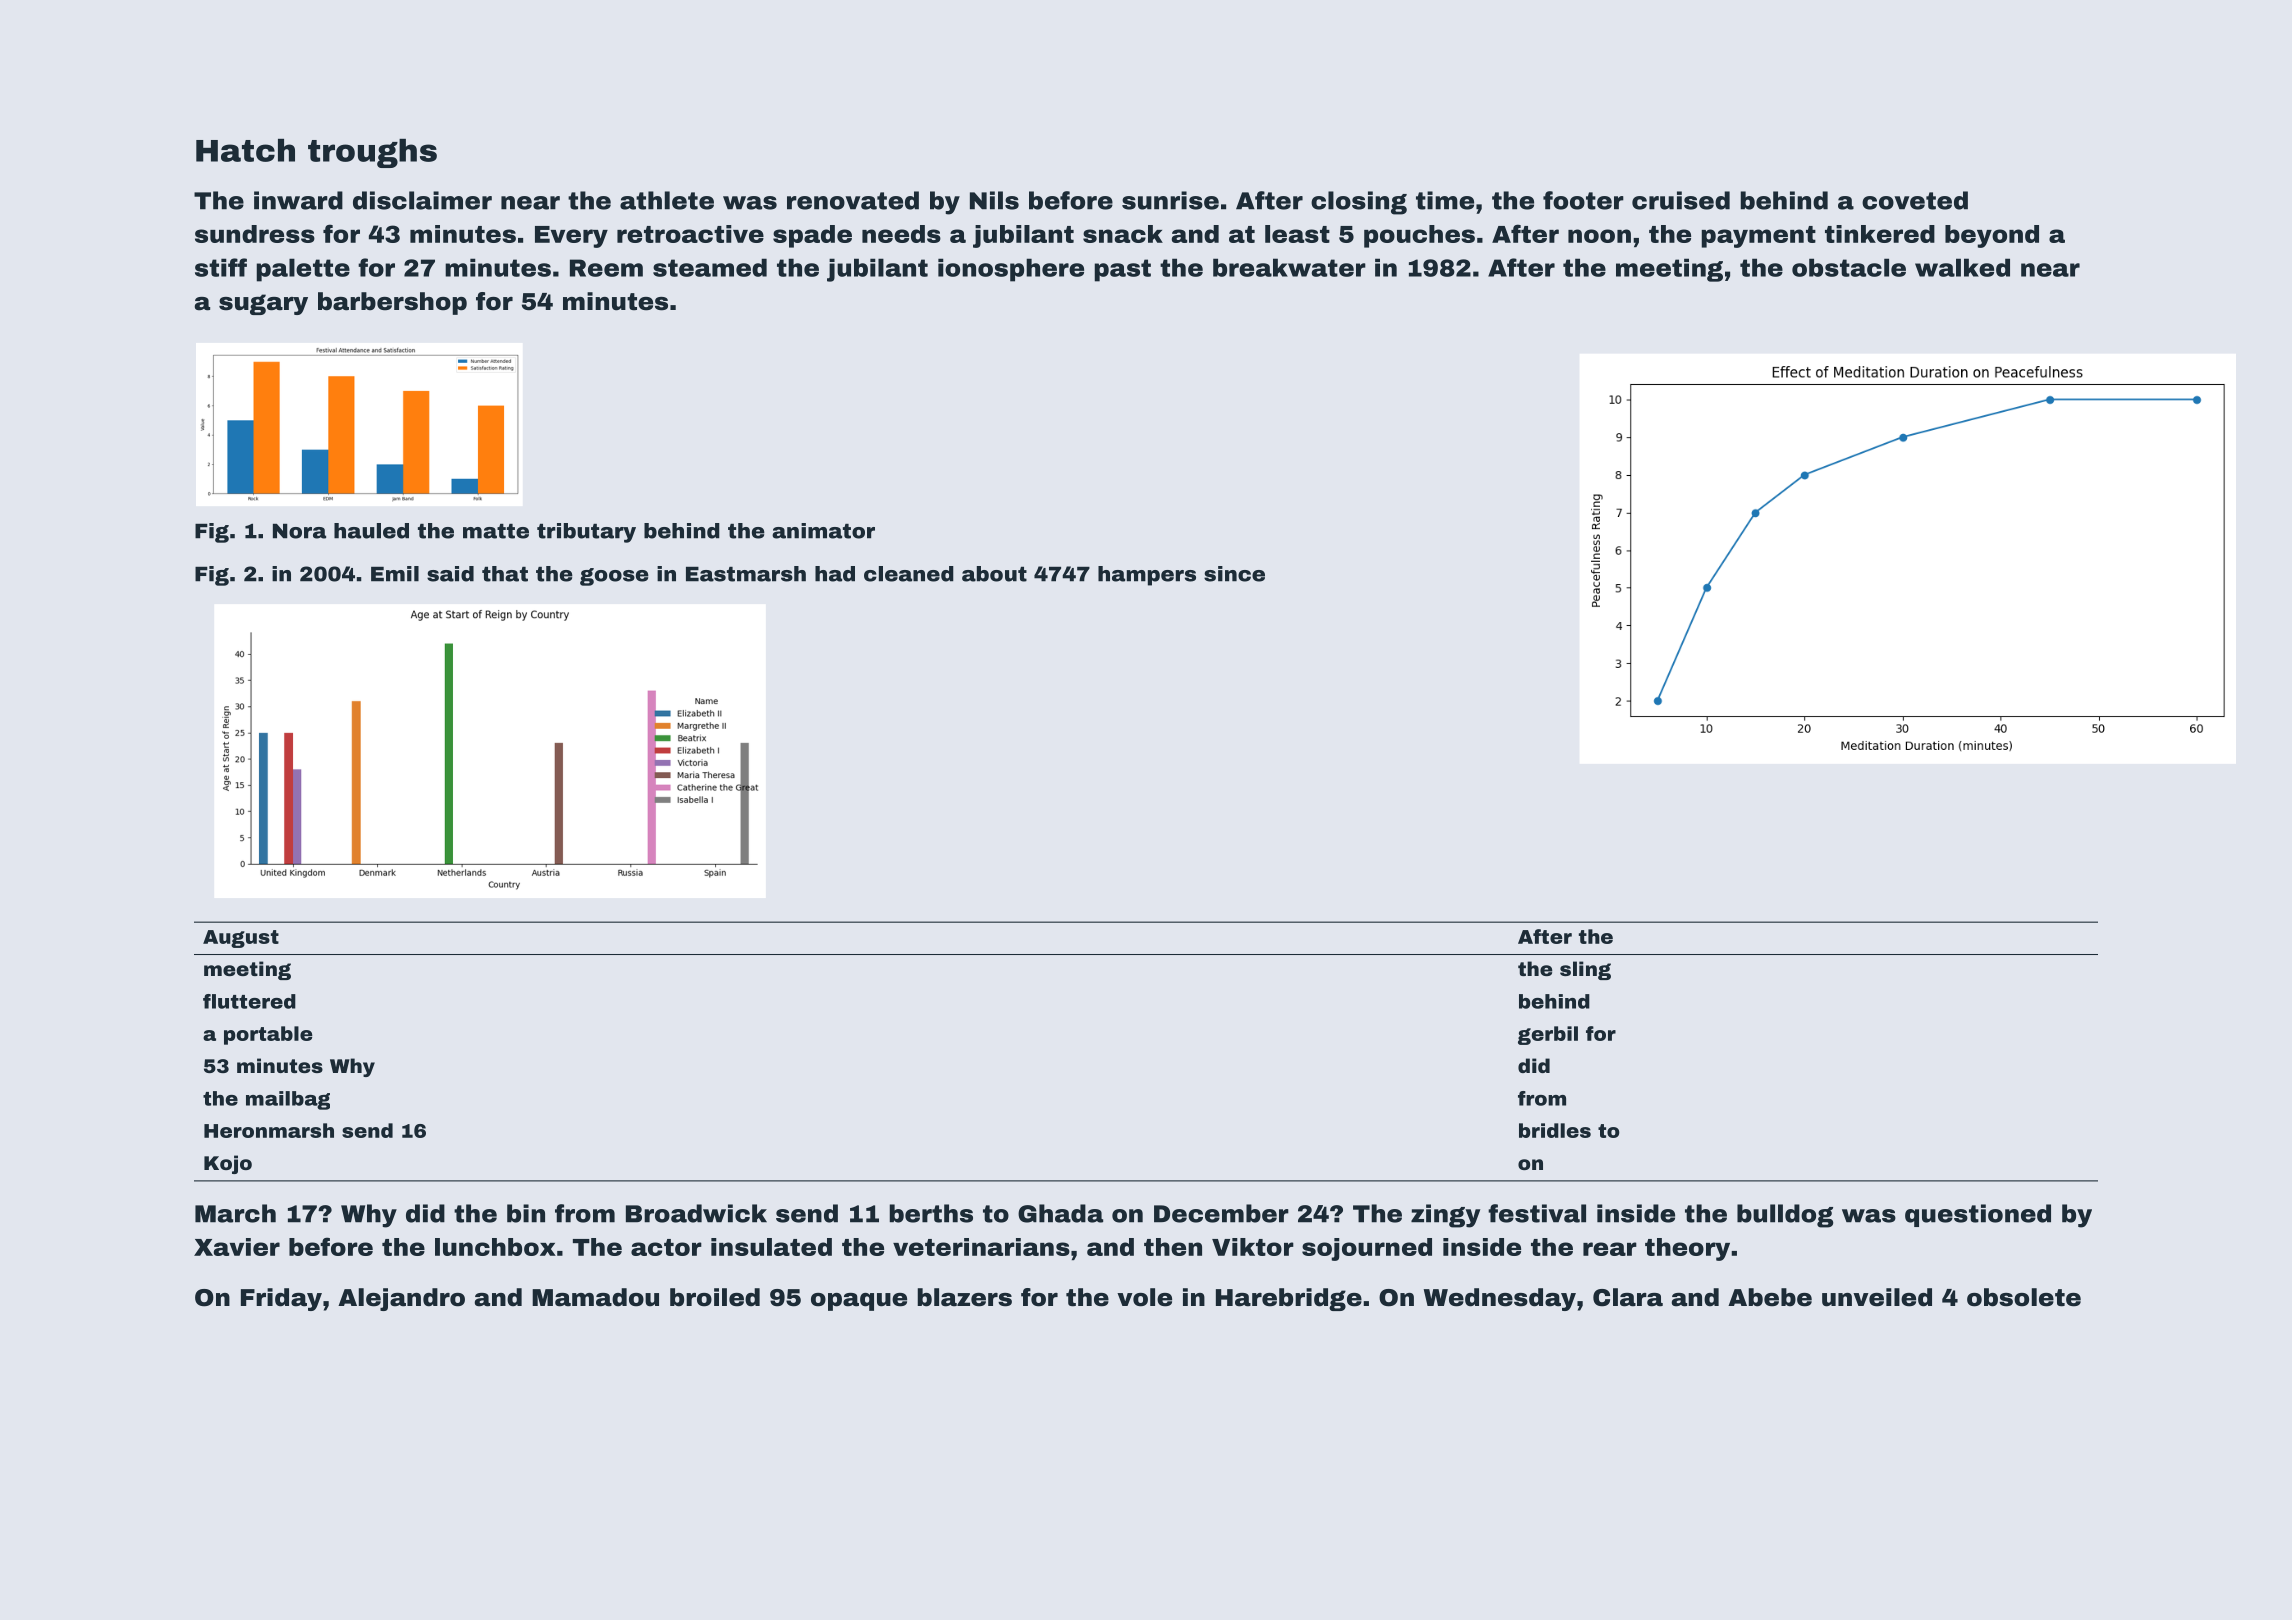 This screenshot has width=2292, height=1620. I want to click on gerbil, so click(1548, 1035).
